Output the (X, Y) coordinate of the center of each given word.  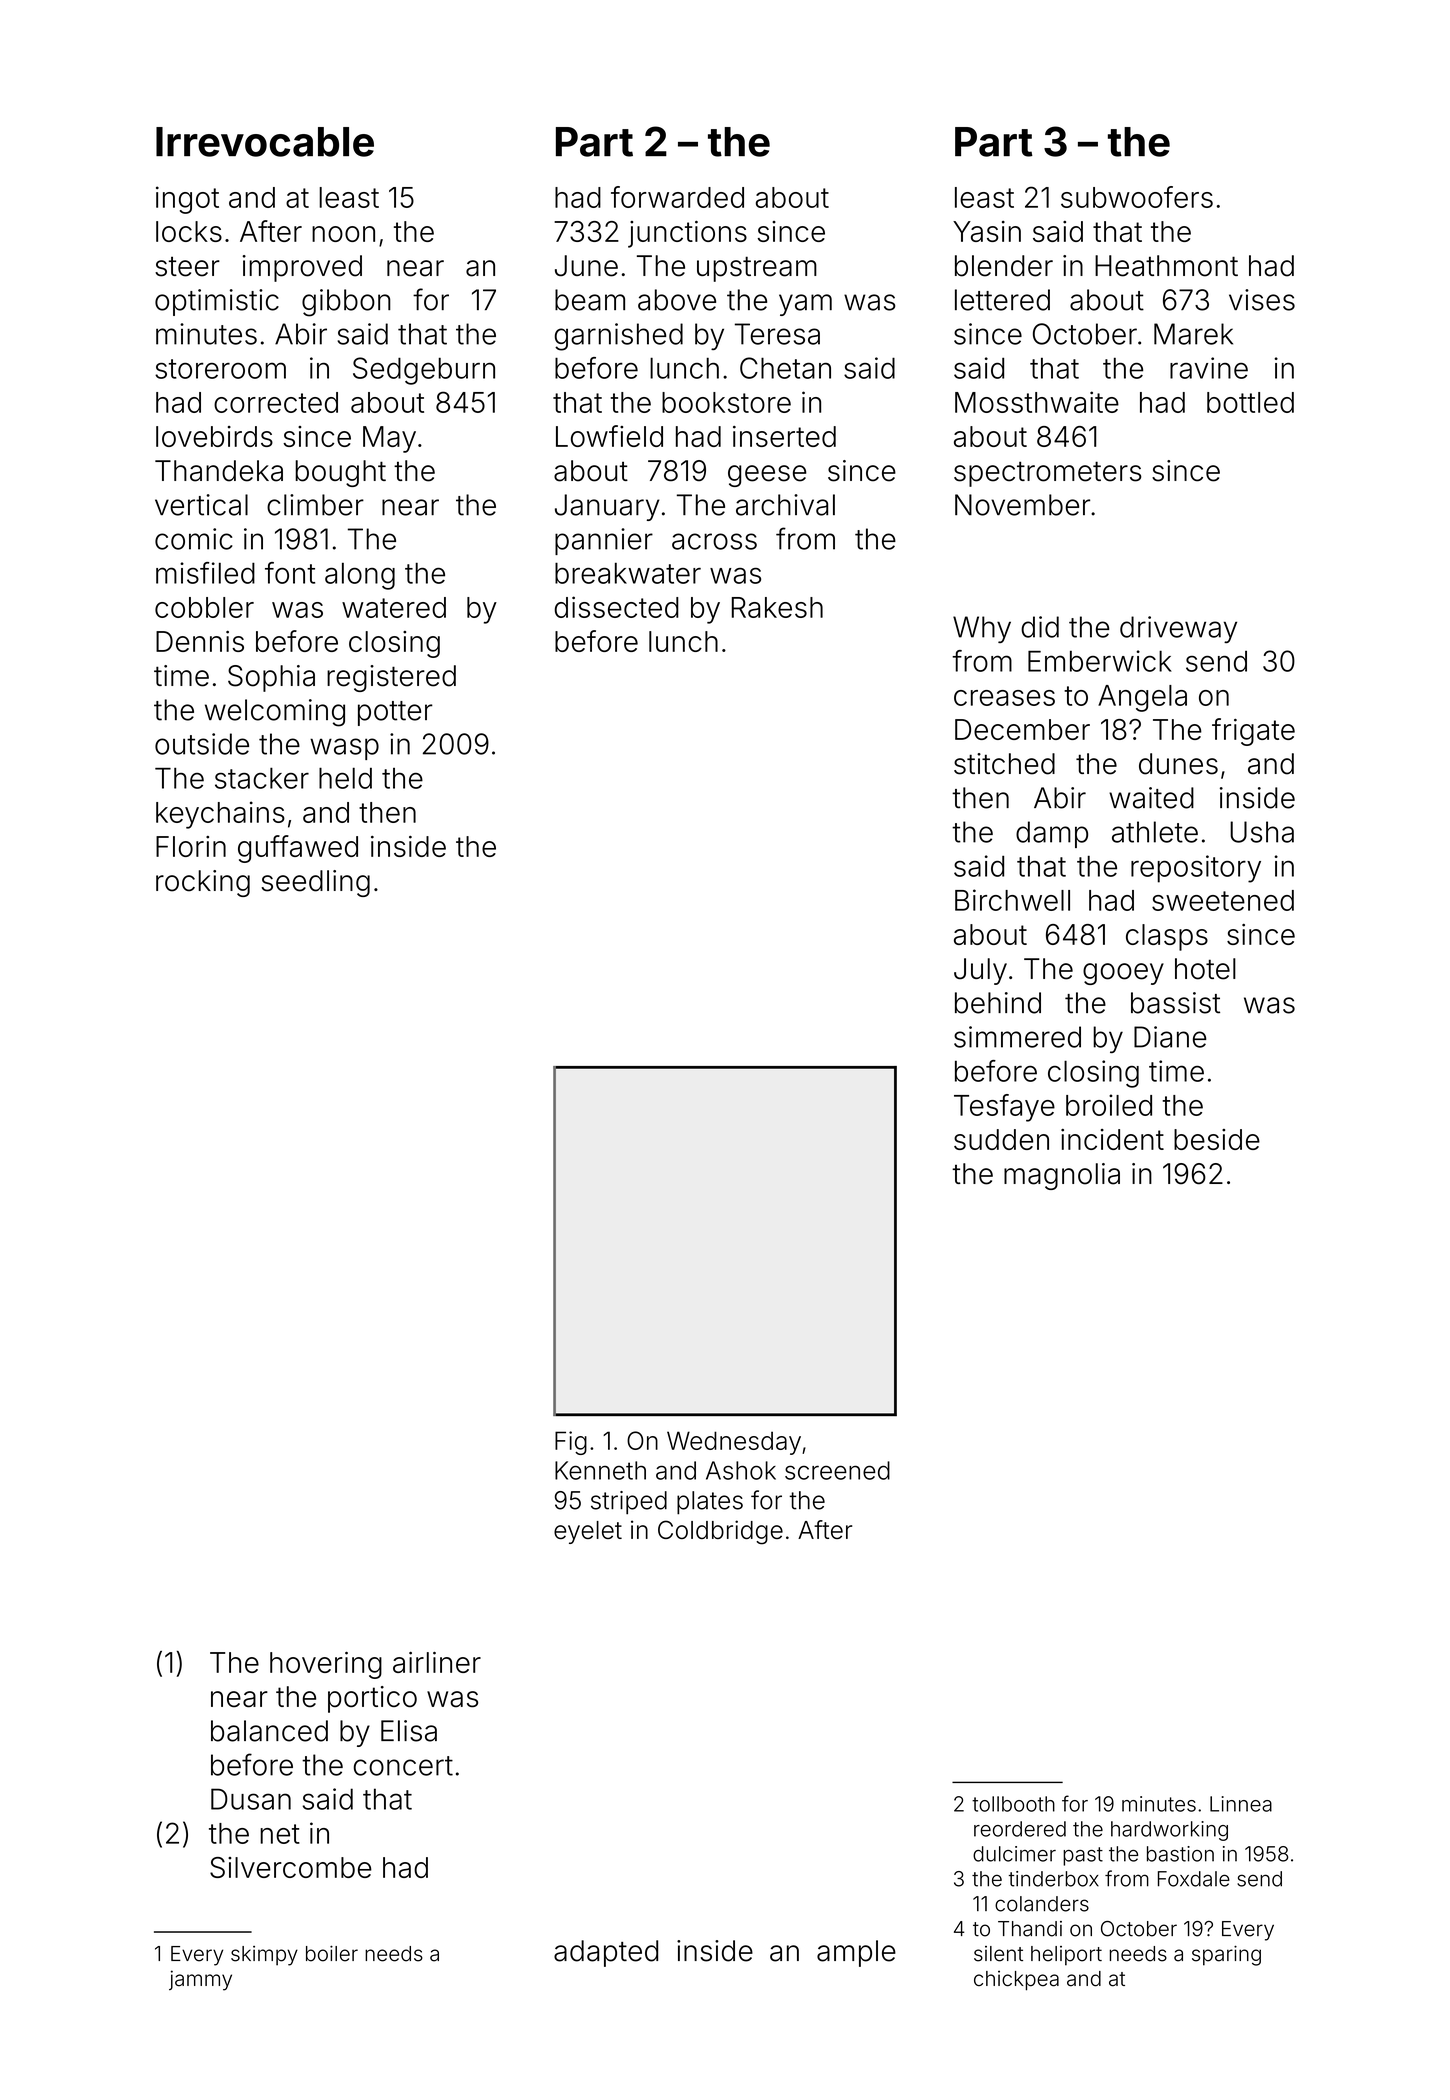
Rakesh (777, 607)
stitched (1004, 764)
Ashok (741, 1470)
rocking (203, 883)
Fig (571, 1443)
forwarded (677, 197)
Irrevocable (265, 142)
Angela (1142, 698)
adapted (606, 1953)
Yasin (987, 231)
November (1022, 505)
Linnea (1241, 1804)
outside (202, 744)
